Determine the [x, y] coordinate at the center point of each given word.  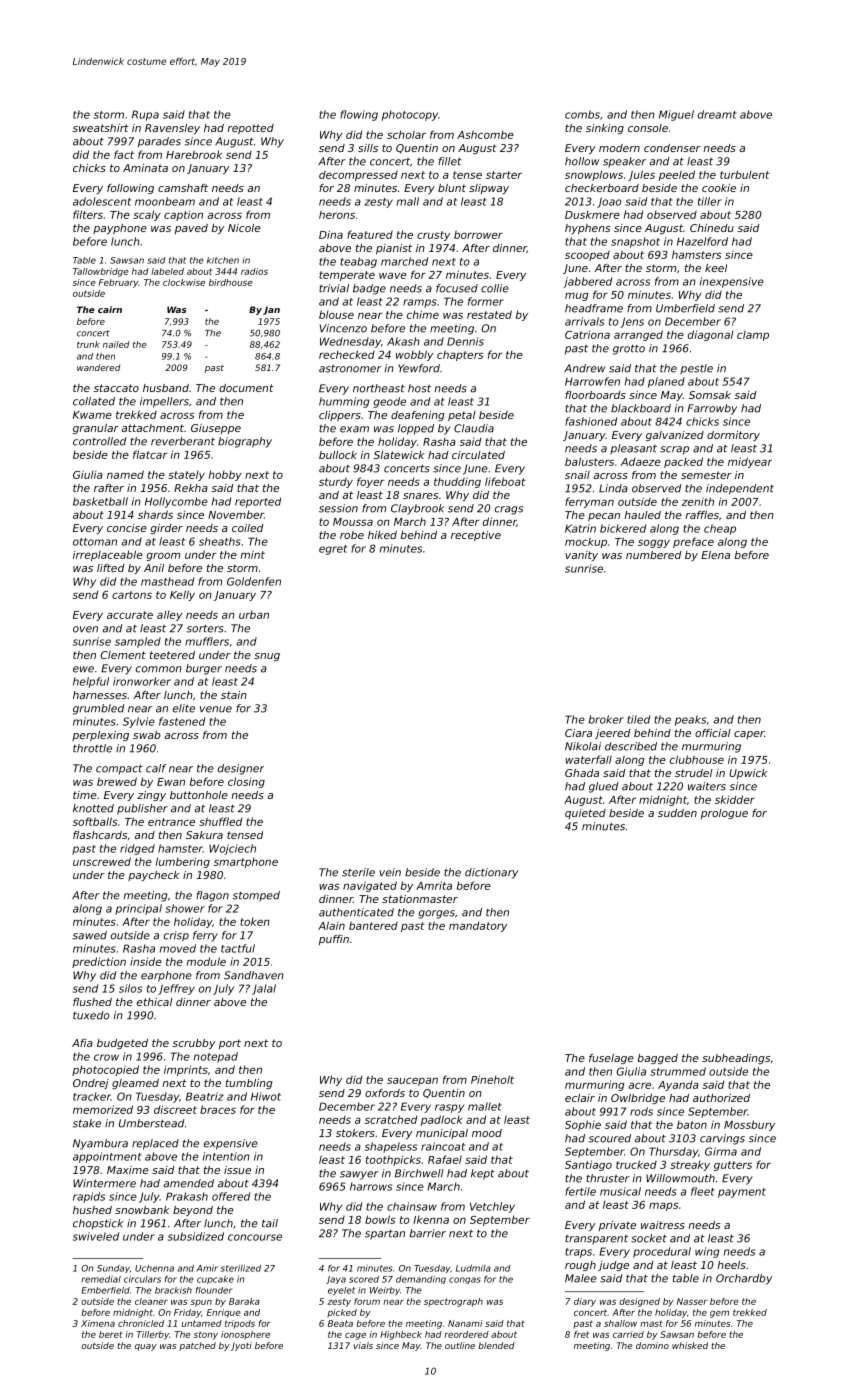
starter [504, 175]
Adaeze [641, 461]
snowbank [142, 1210]
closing [246, 782]
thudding [457, 482]
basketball [100, 501]
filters [88, 214]
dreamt [717, 114]
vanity [581, 556]
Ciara [578, 733]
